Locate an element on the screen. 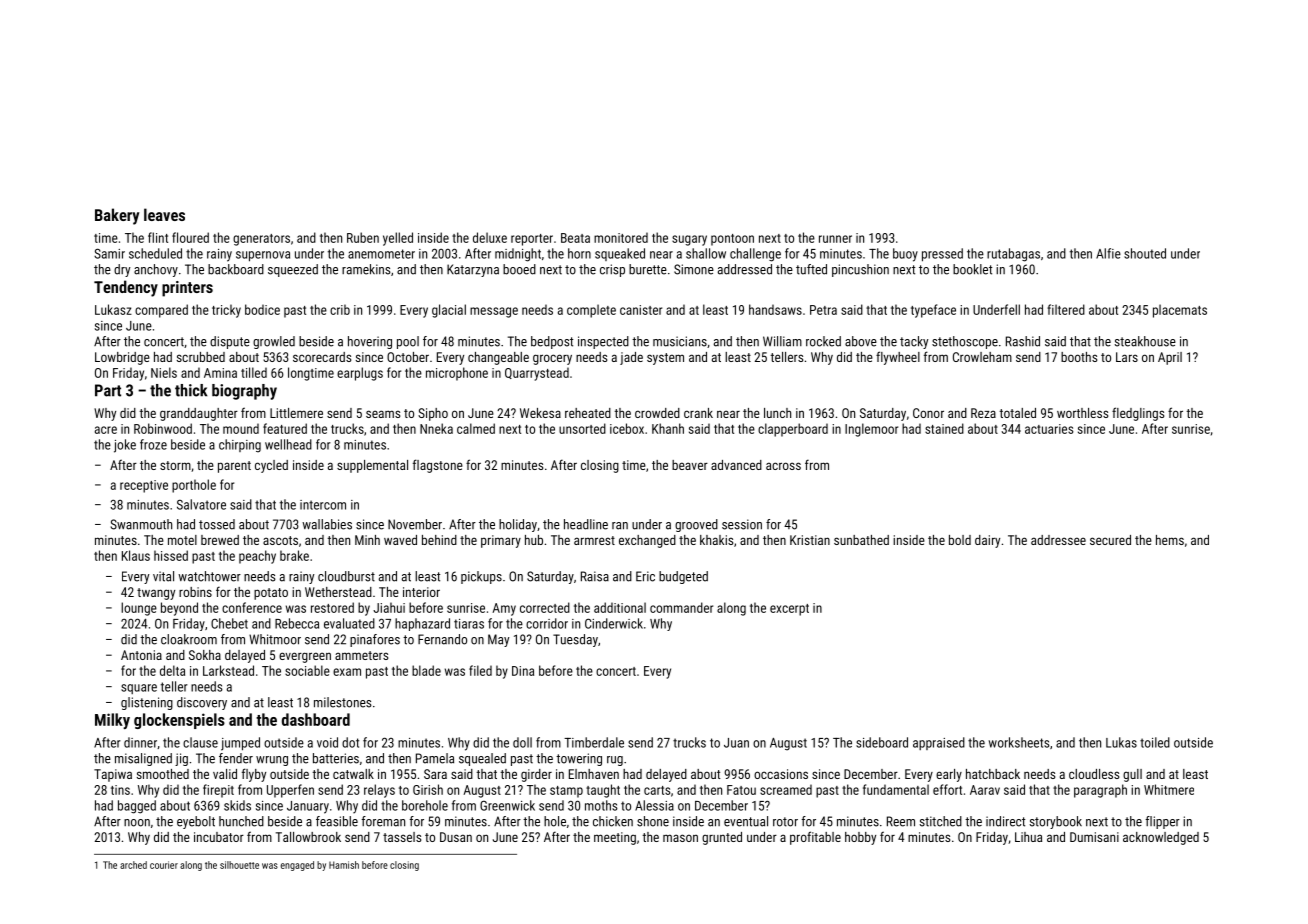 The image size is (1308, 924). Klaus is located at coordinates (136, 555).
